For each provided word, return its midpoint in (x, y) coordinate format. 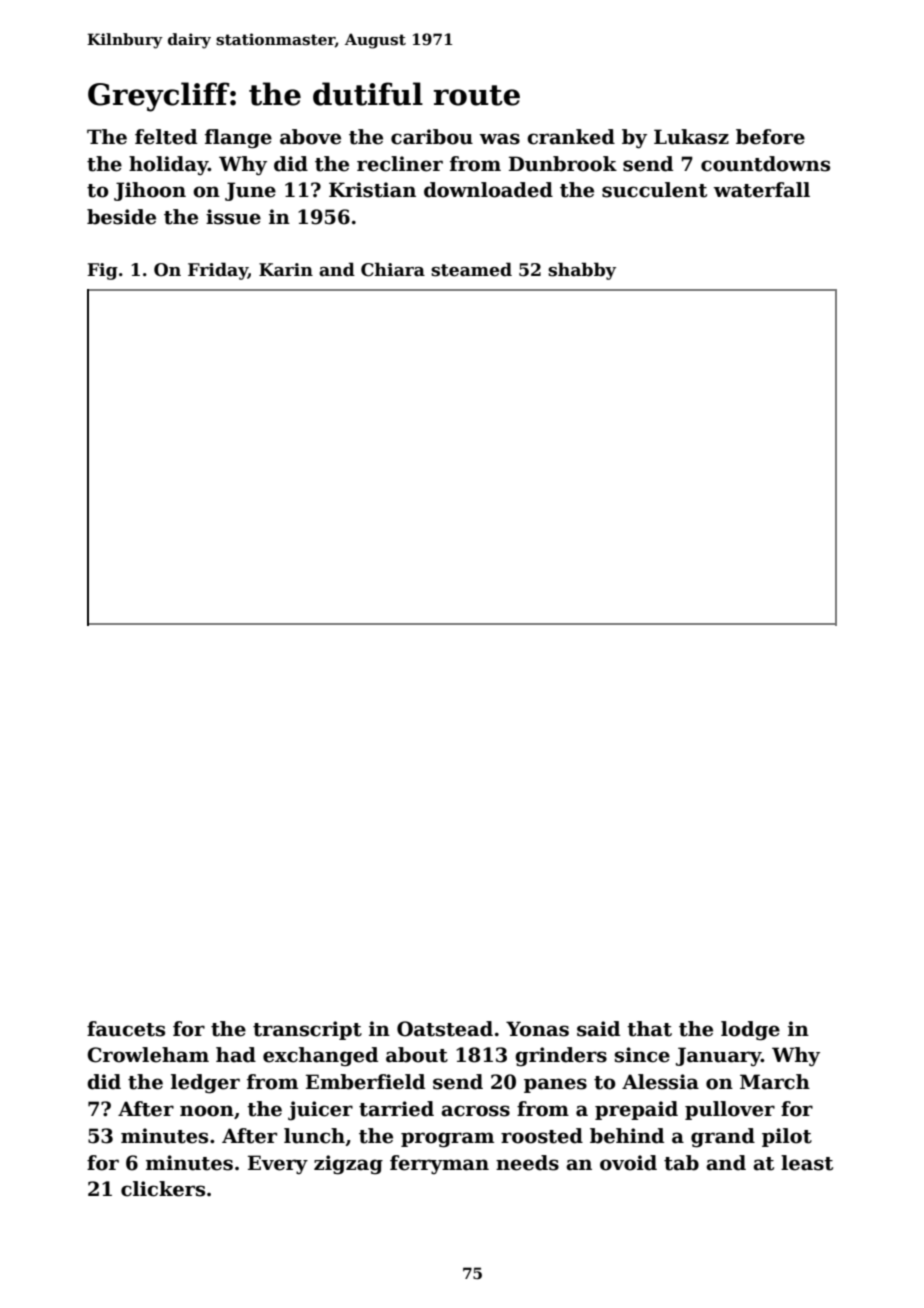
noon (207, 1111)
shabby (582, 271)
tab (681, 1163)
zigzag (348, 1165)
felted (166, 137)
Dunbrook (563, 164)
